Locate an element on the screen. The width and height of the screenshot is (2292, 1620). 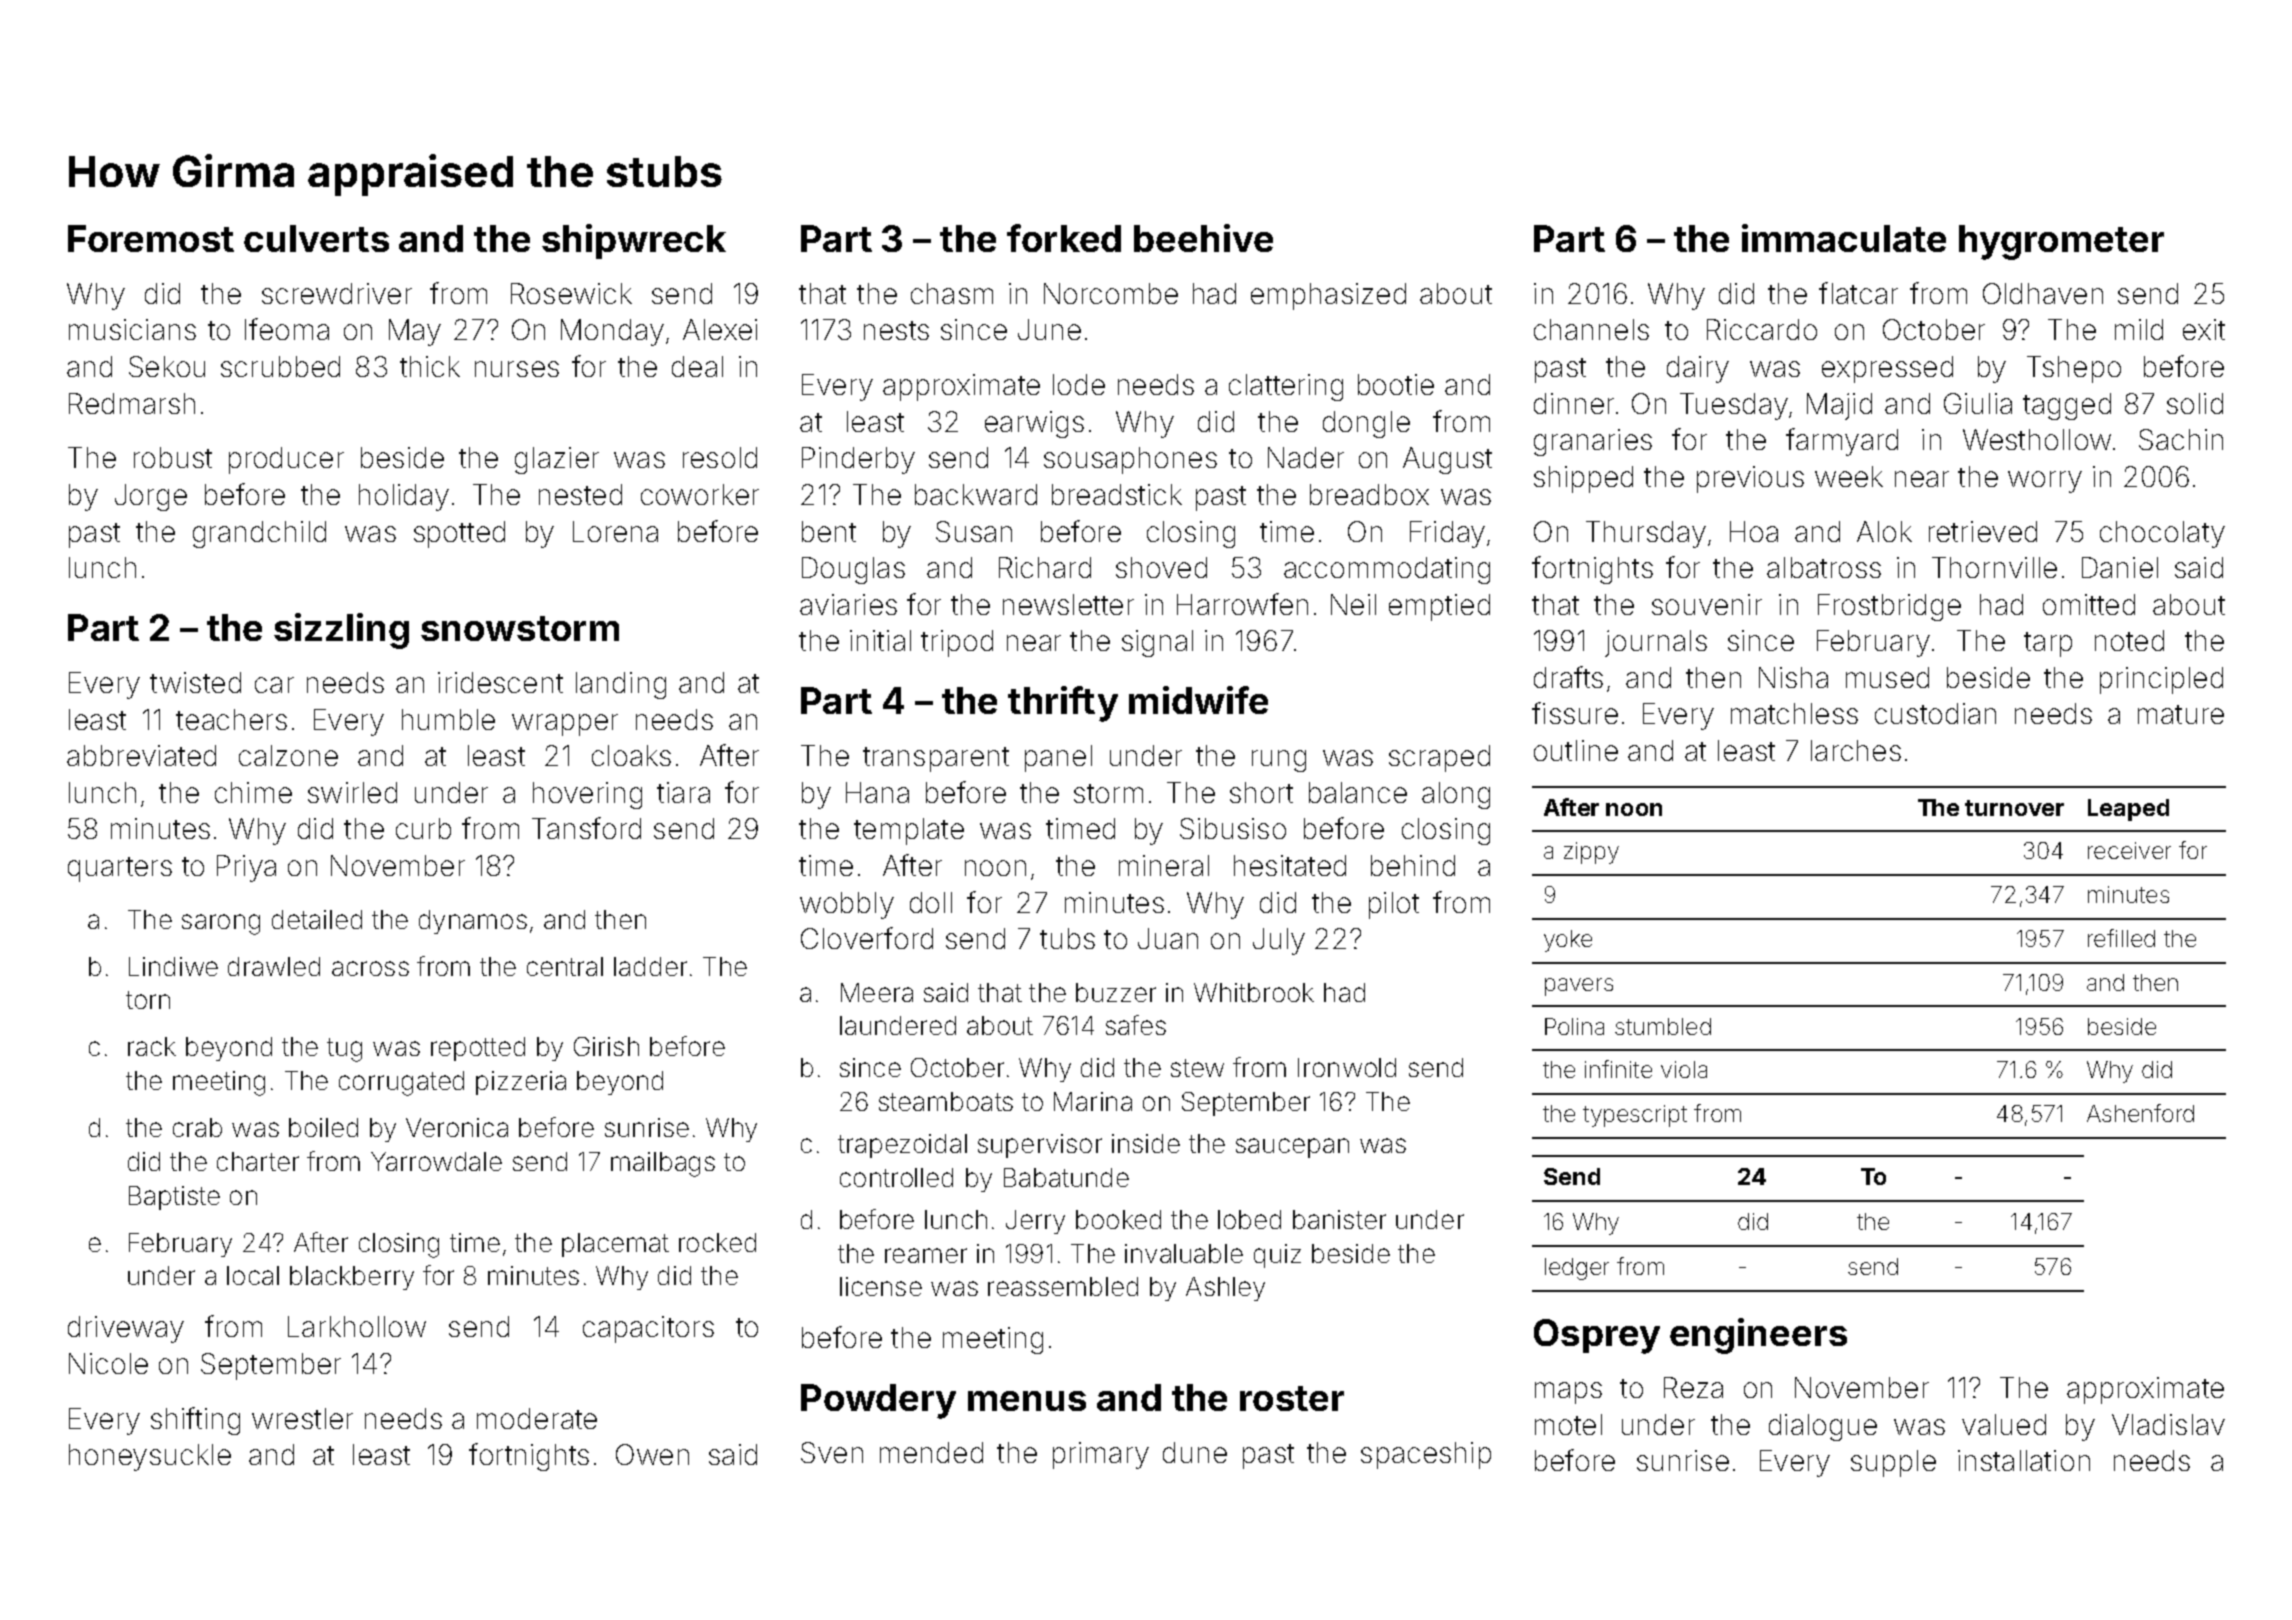
pizzeria is located at coordinates (521, 1083).
